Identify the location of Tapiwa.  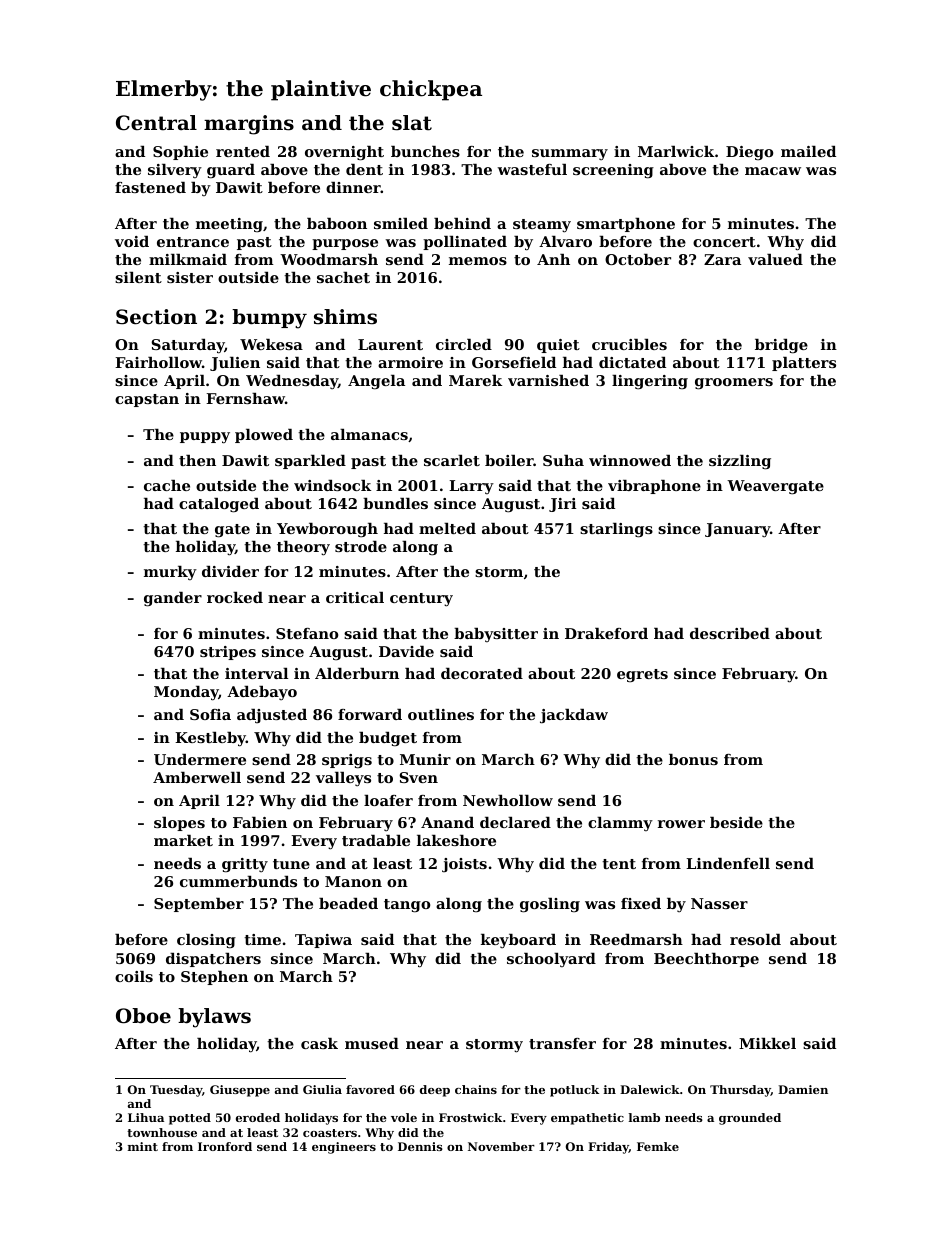
(323, 941).
